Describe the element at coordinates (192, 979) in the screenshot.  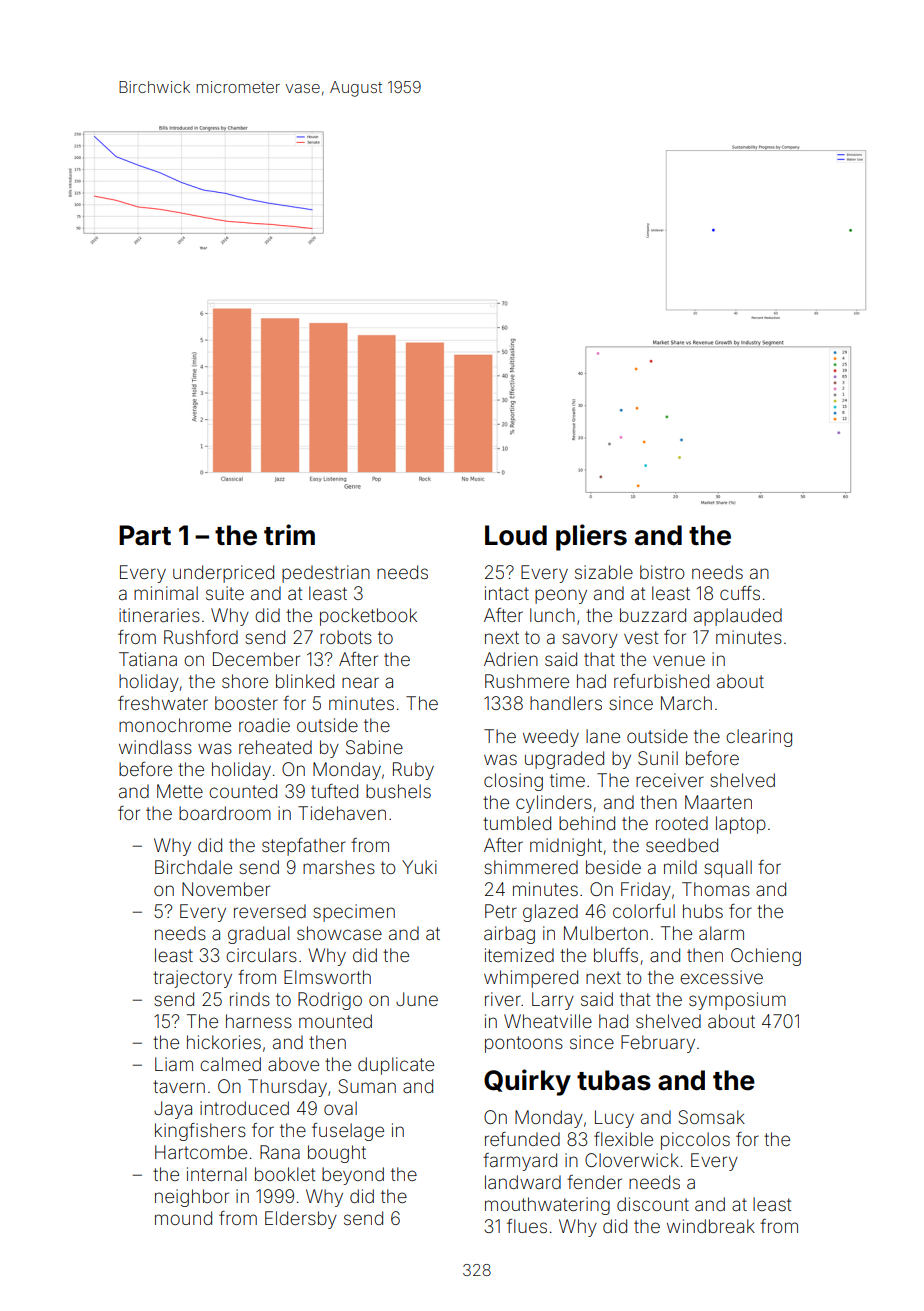
I see `trajectory` at that location.
